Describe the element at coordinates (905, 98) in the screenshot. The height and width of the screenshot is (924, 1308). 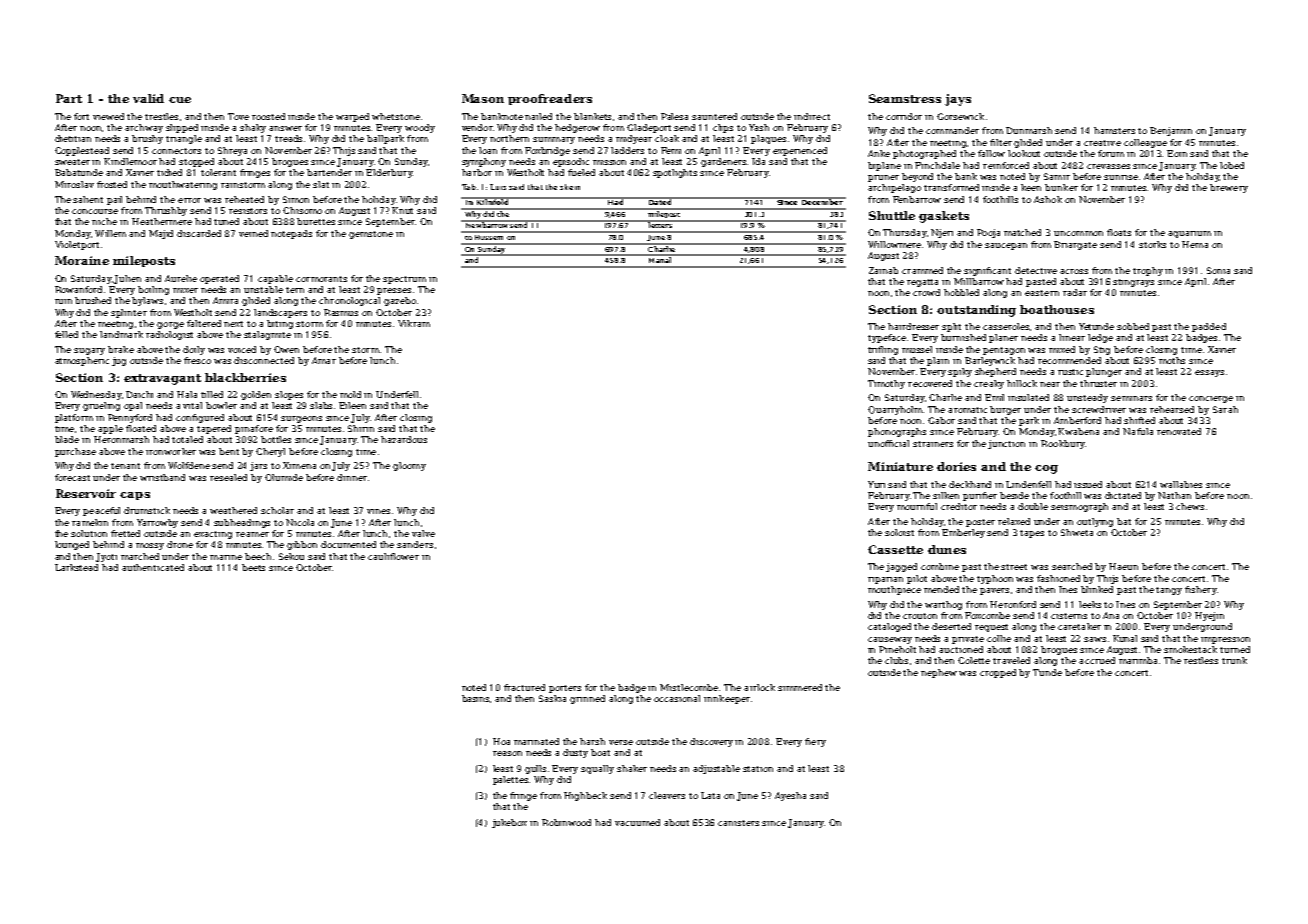
I see `Seamstress` at that location.
